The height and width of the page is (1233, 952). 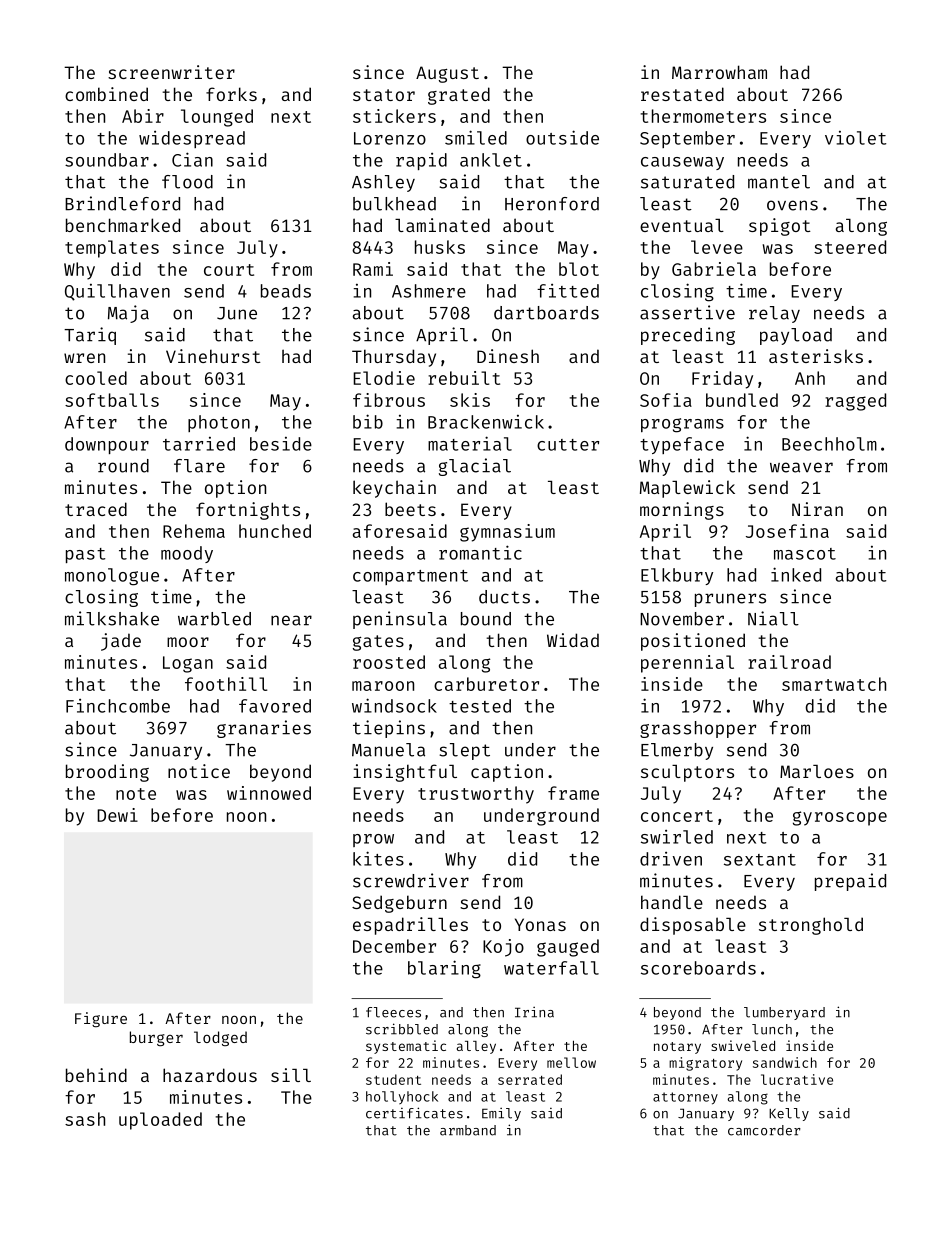 I want to click on Elodie, so click(x=384, y=378).
